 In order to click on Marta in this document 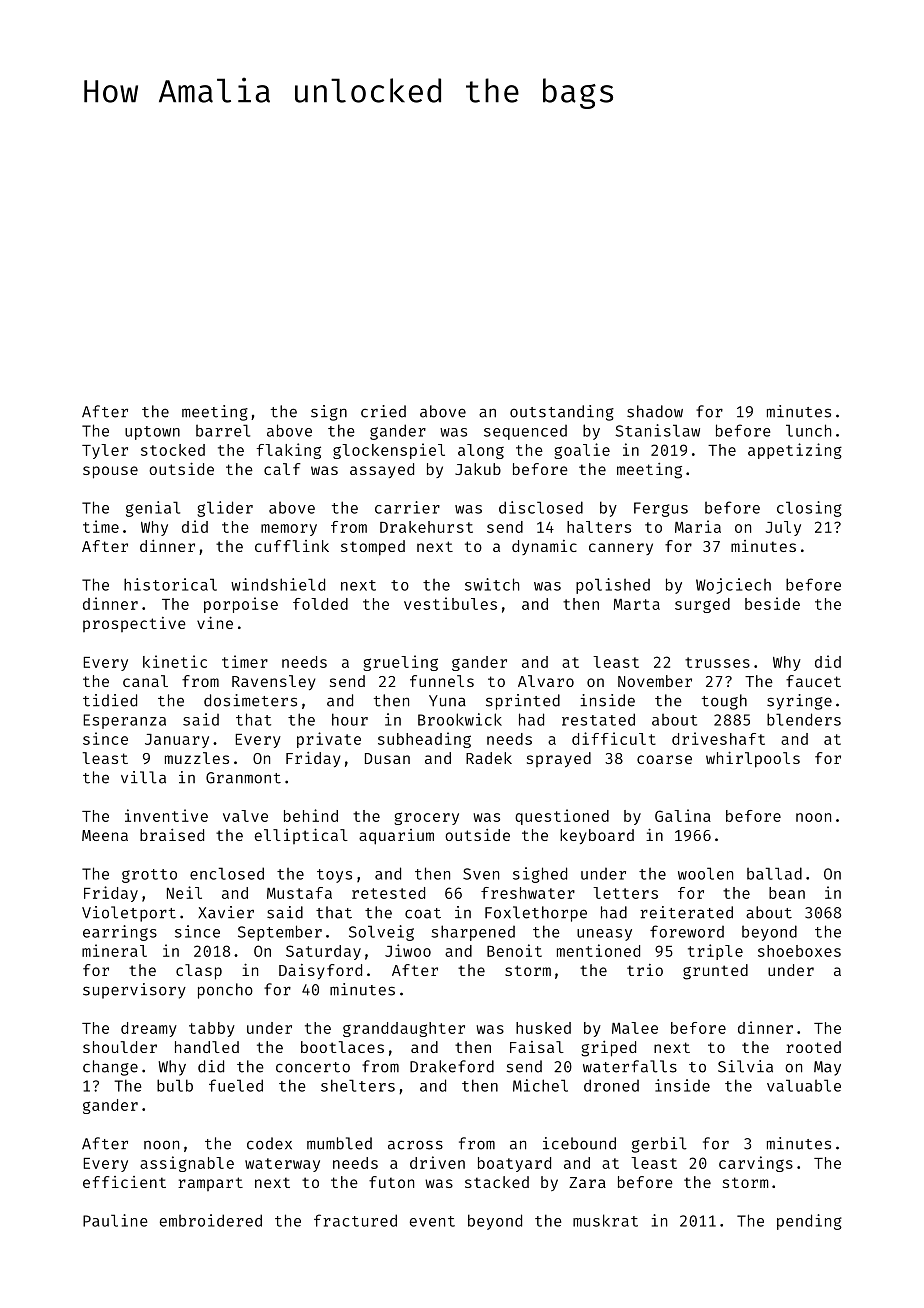, I will do `click(637, 604)`.
